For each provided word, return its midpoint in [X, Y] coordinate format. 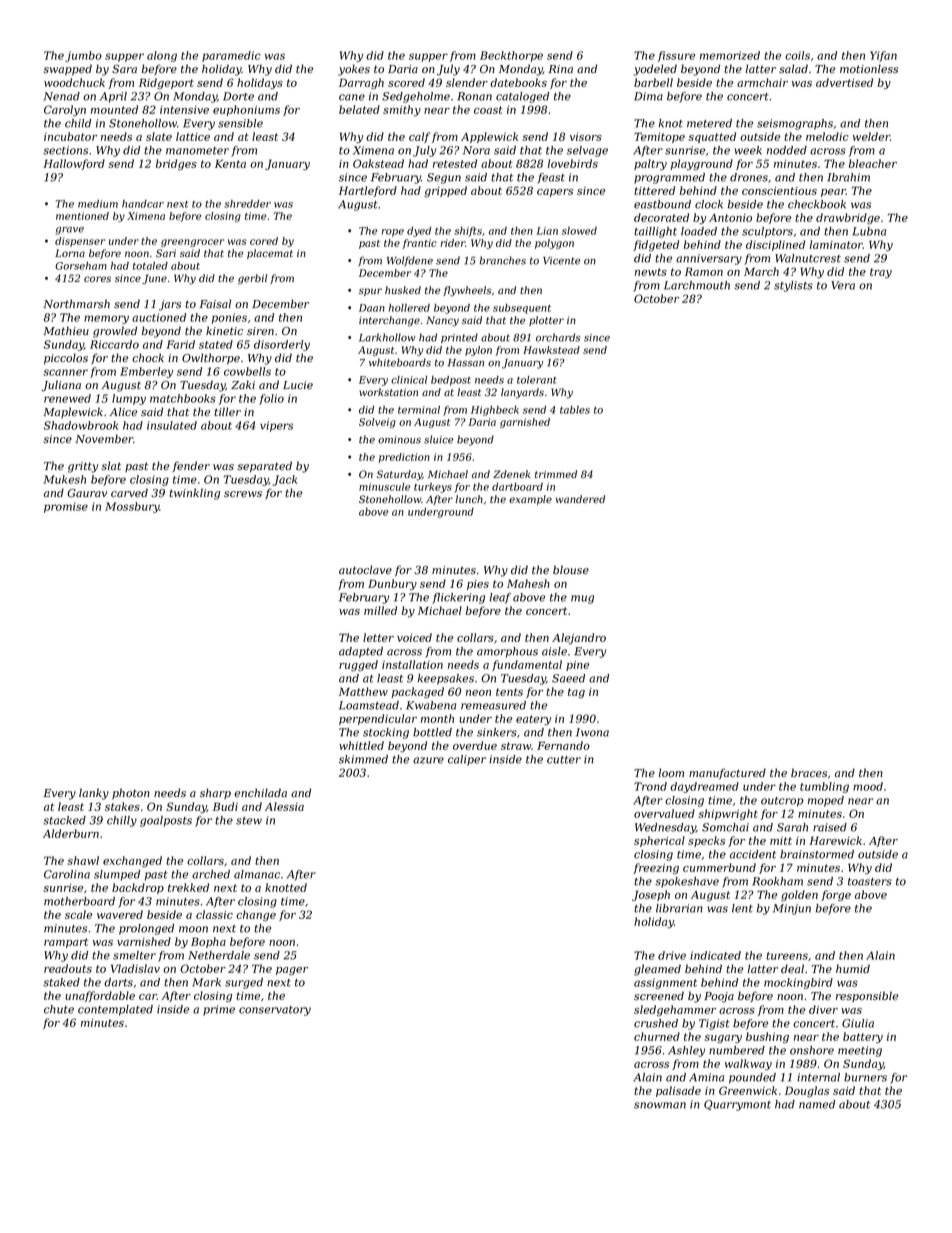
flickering [458, 598]
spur [370, 292]
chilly [122, 821]
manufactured [727, 773]
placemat [270, 254]
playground [702, 165]
